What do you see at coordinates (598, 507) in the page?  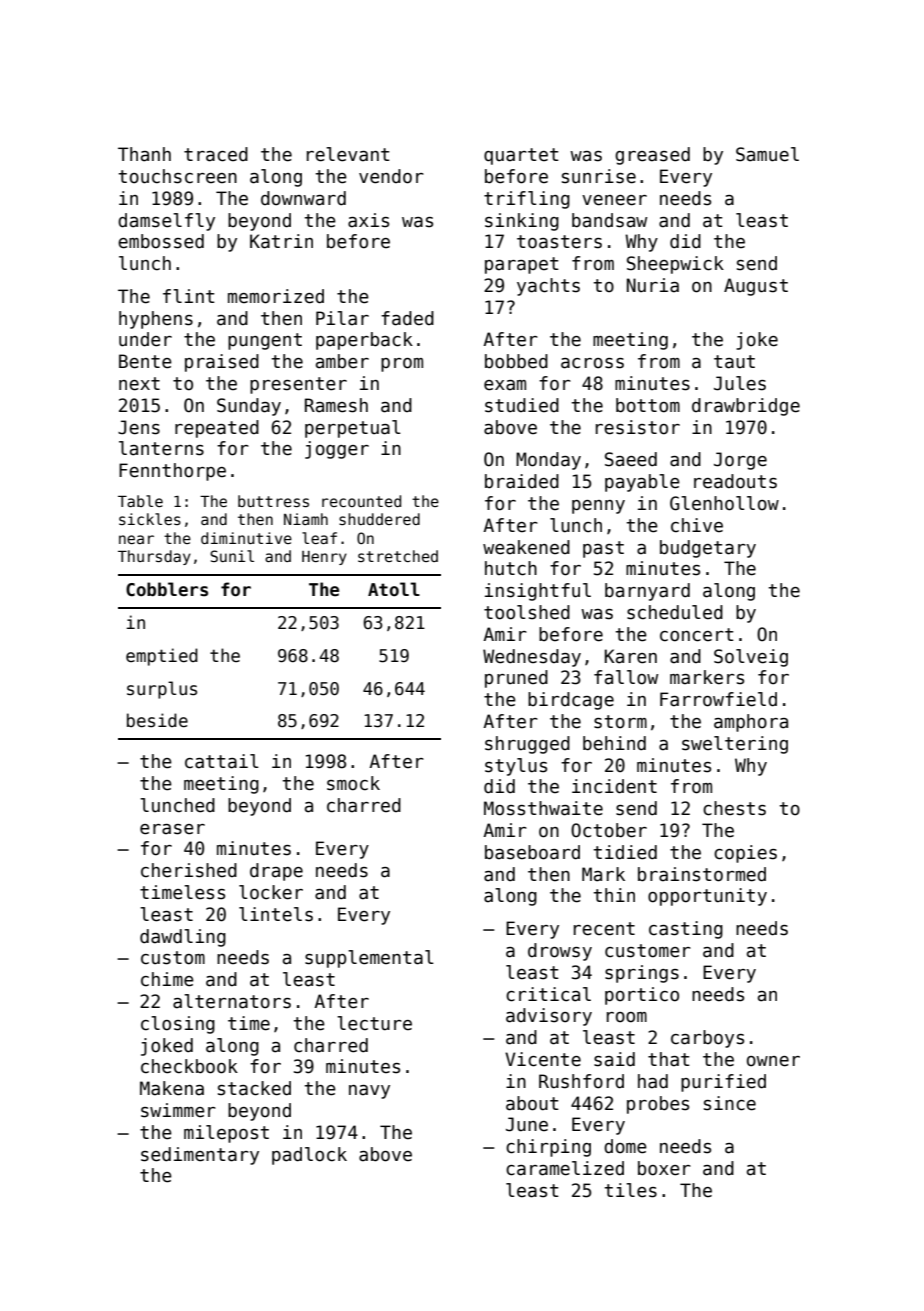 I see `penny` at bounding box center [598, 507].
